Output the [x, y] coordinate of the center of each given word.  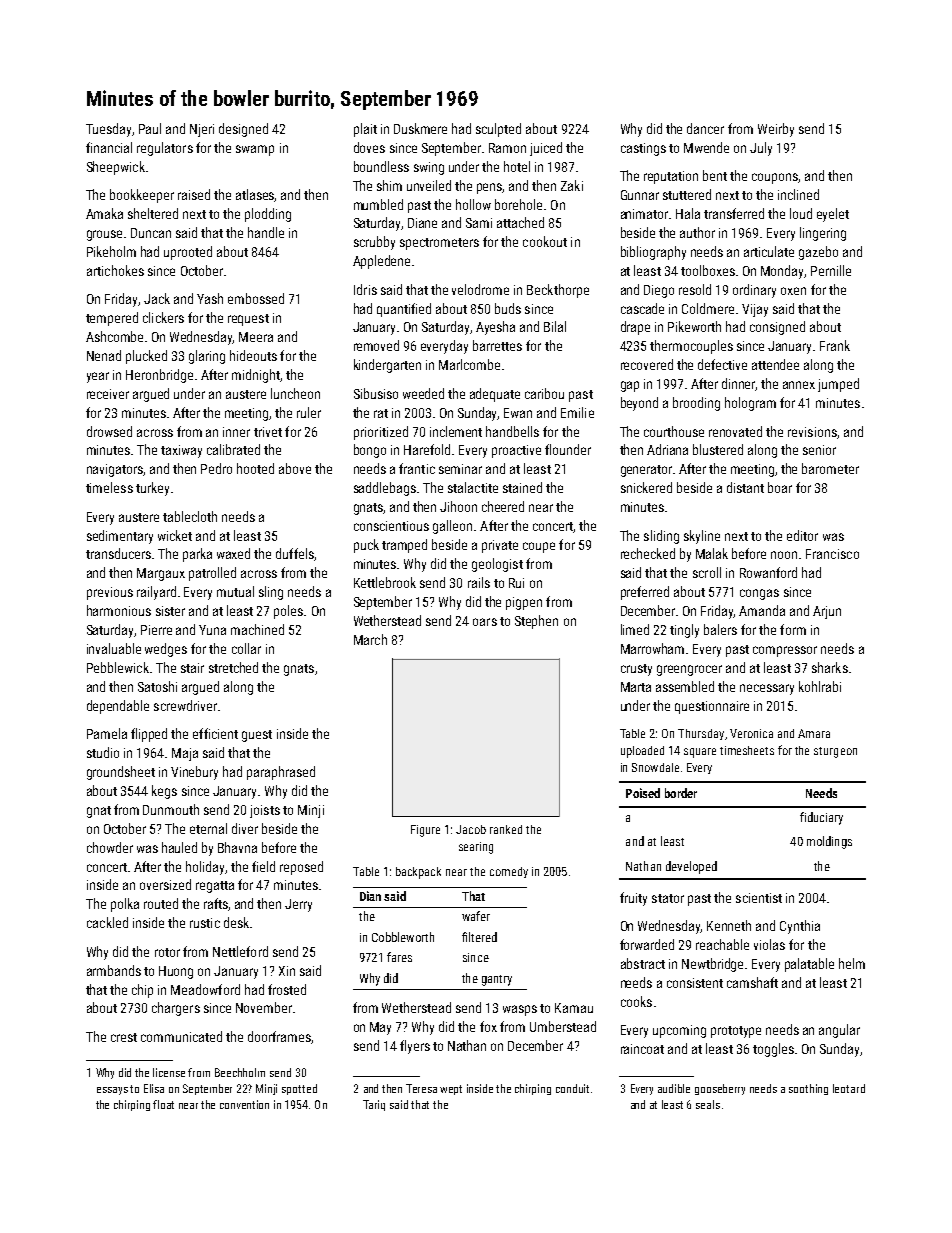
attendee [775, 364]
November [264, 1007]
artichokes [115, 270]
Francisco [832, 554]
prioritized [381, 433]
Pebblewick [118, 667]
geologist [497, 565]
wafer [476, 916]
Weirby [776, 130]
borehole [518, 204]
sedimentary [120, 537]
